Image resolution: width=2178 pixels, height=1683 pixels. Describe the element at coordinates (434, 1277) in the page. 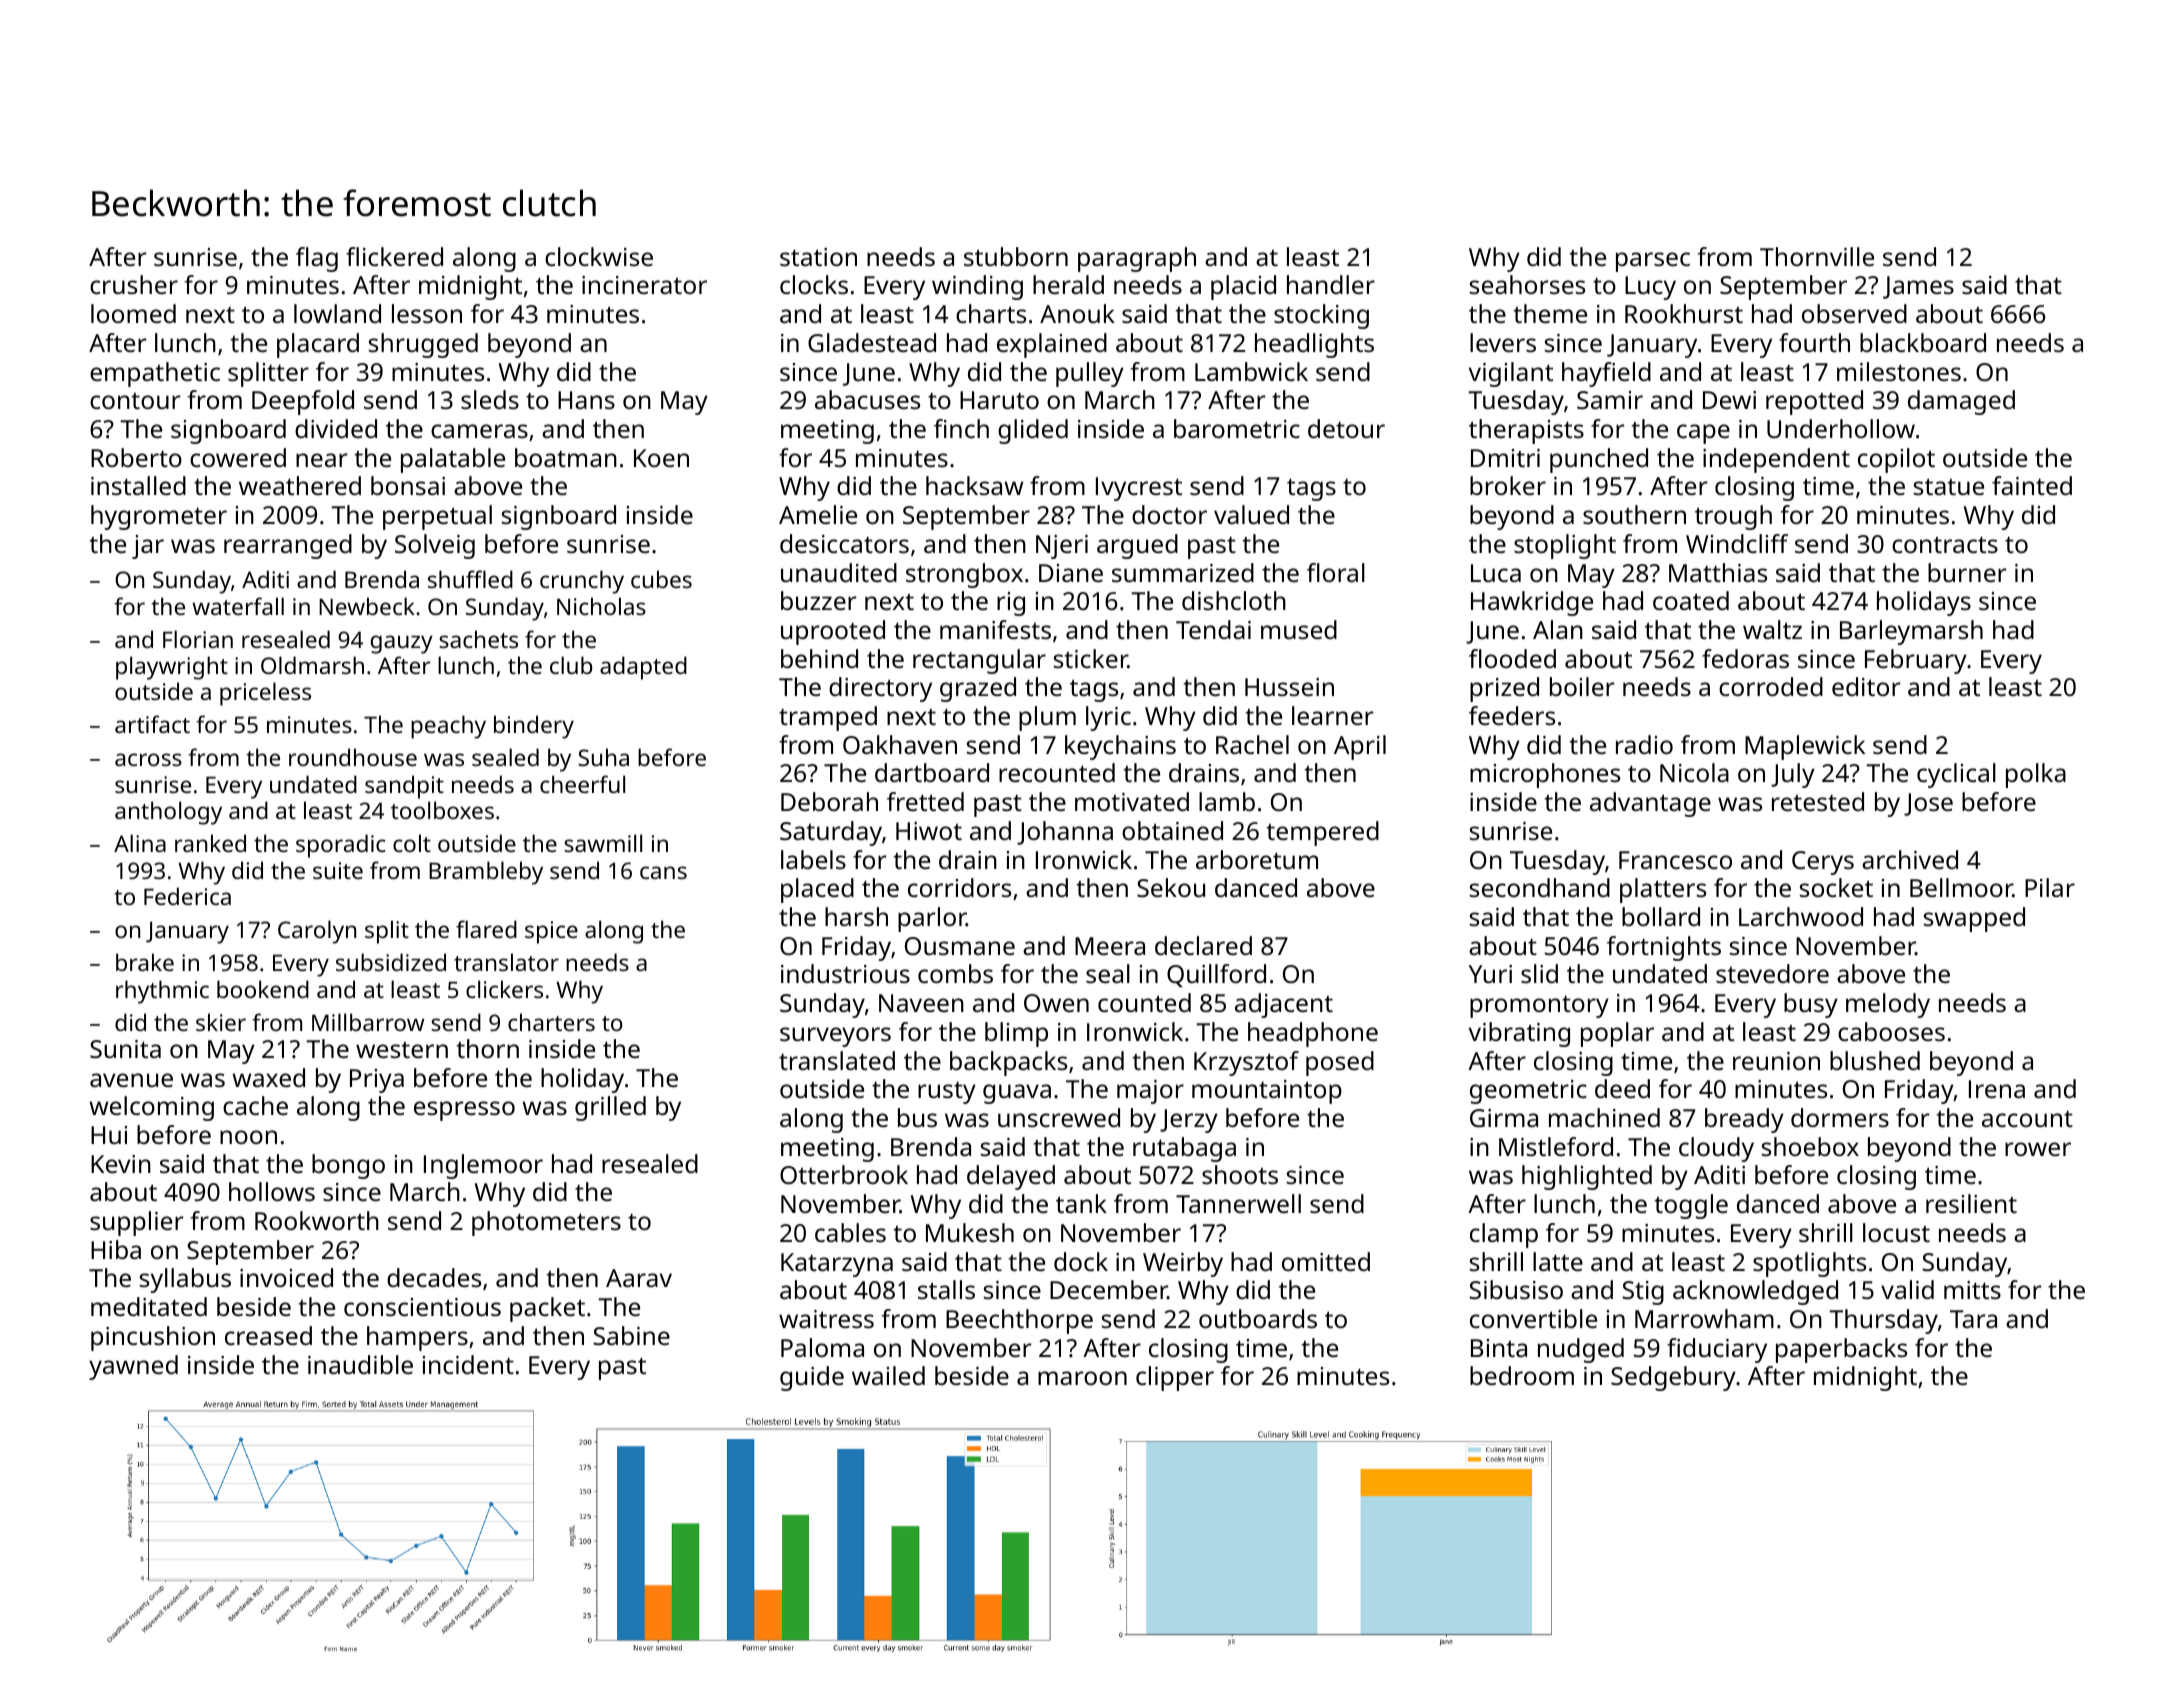

I see `decades` at that location.
